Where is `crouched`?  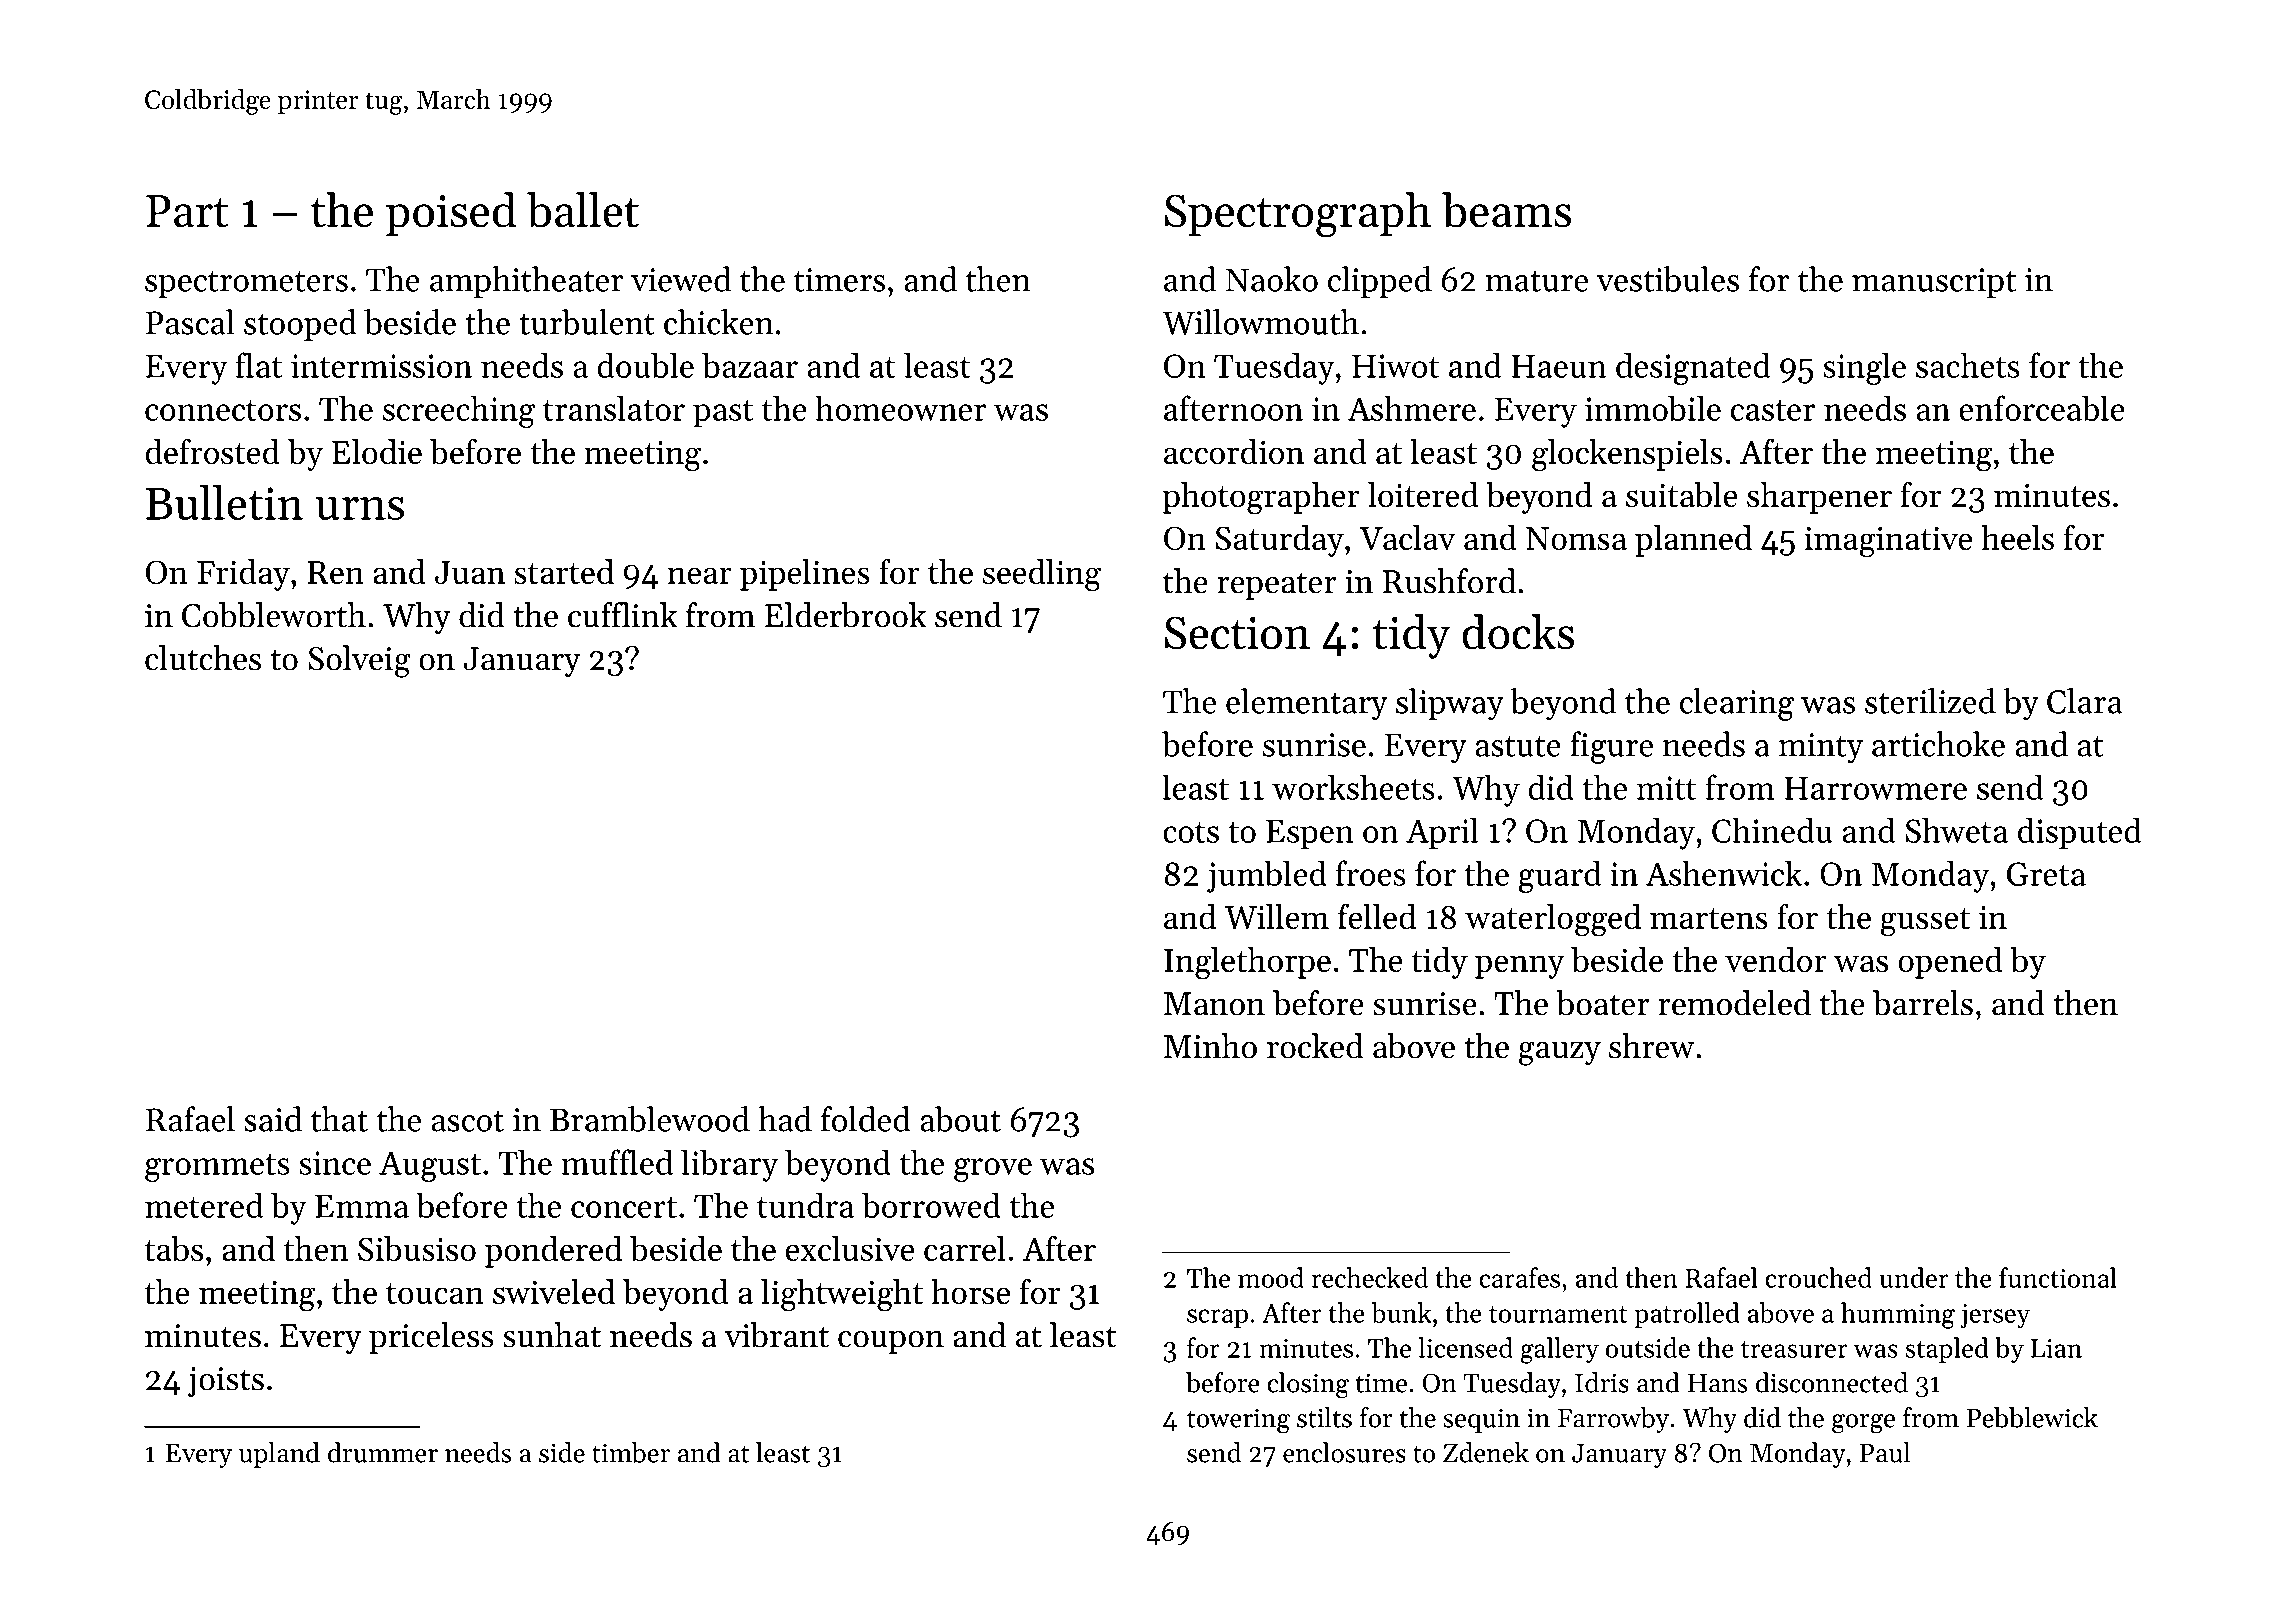 crouched is located at coordinates (1818, 1277).
